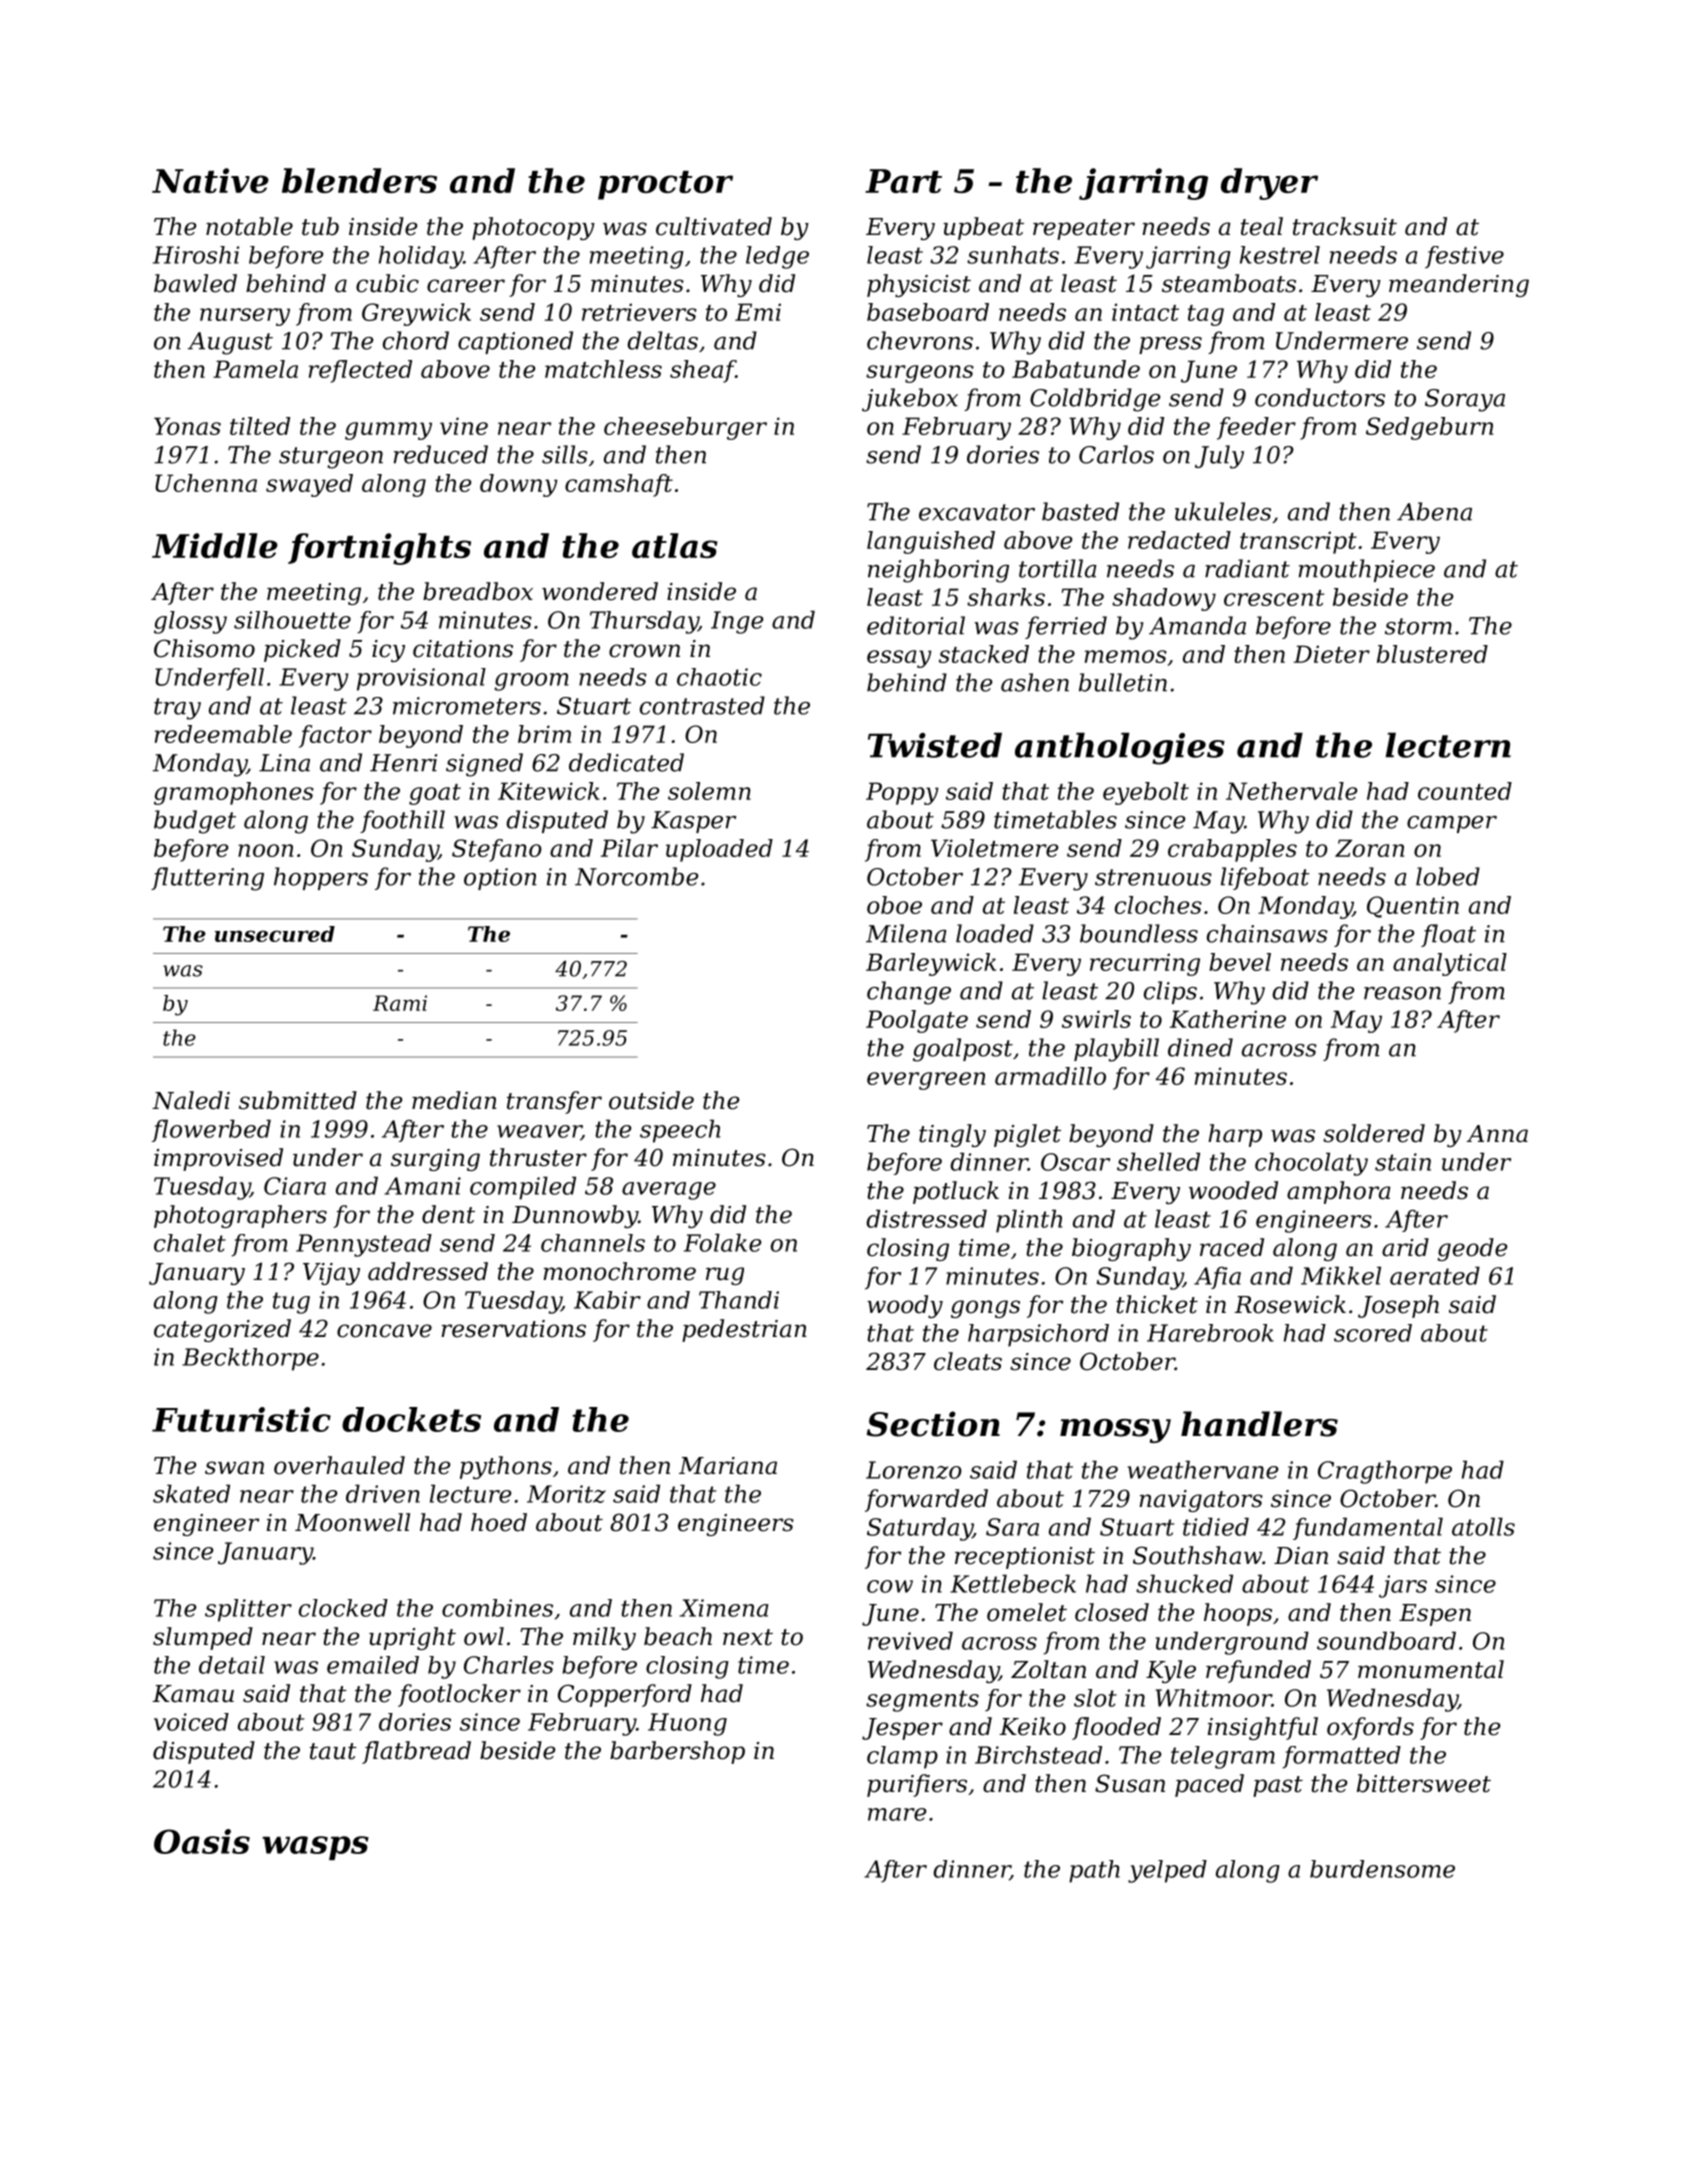 The image size is (1683, 2178). I want to click on atolls, so click(1483, 1526).
